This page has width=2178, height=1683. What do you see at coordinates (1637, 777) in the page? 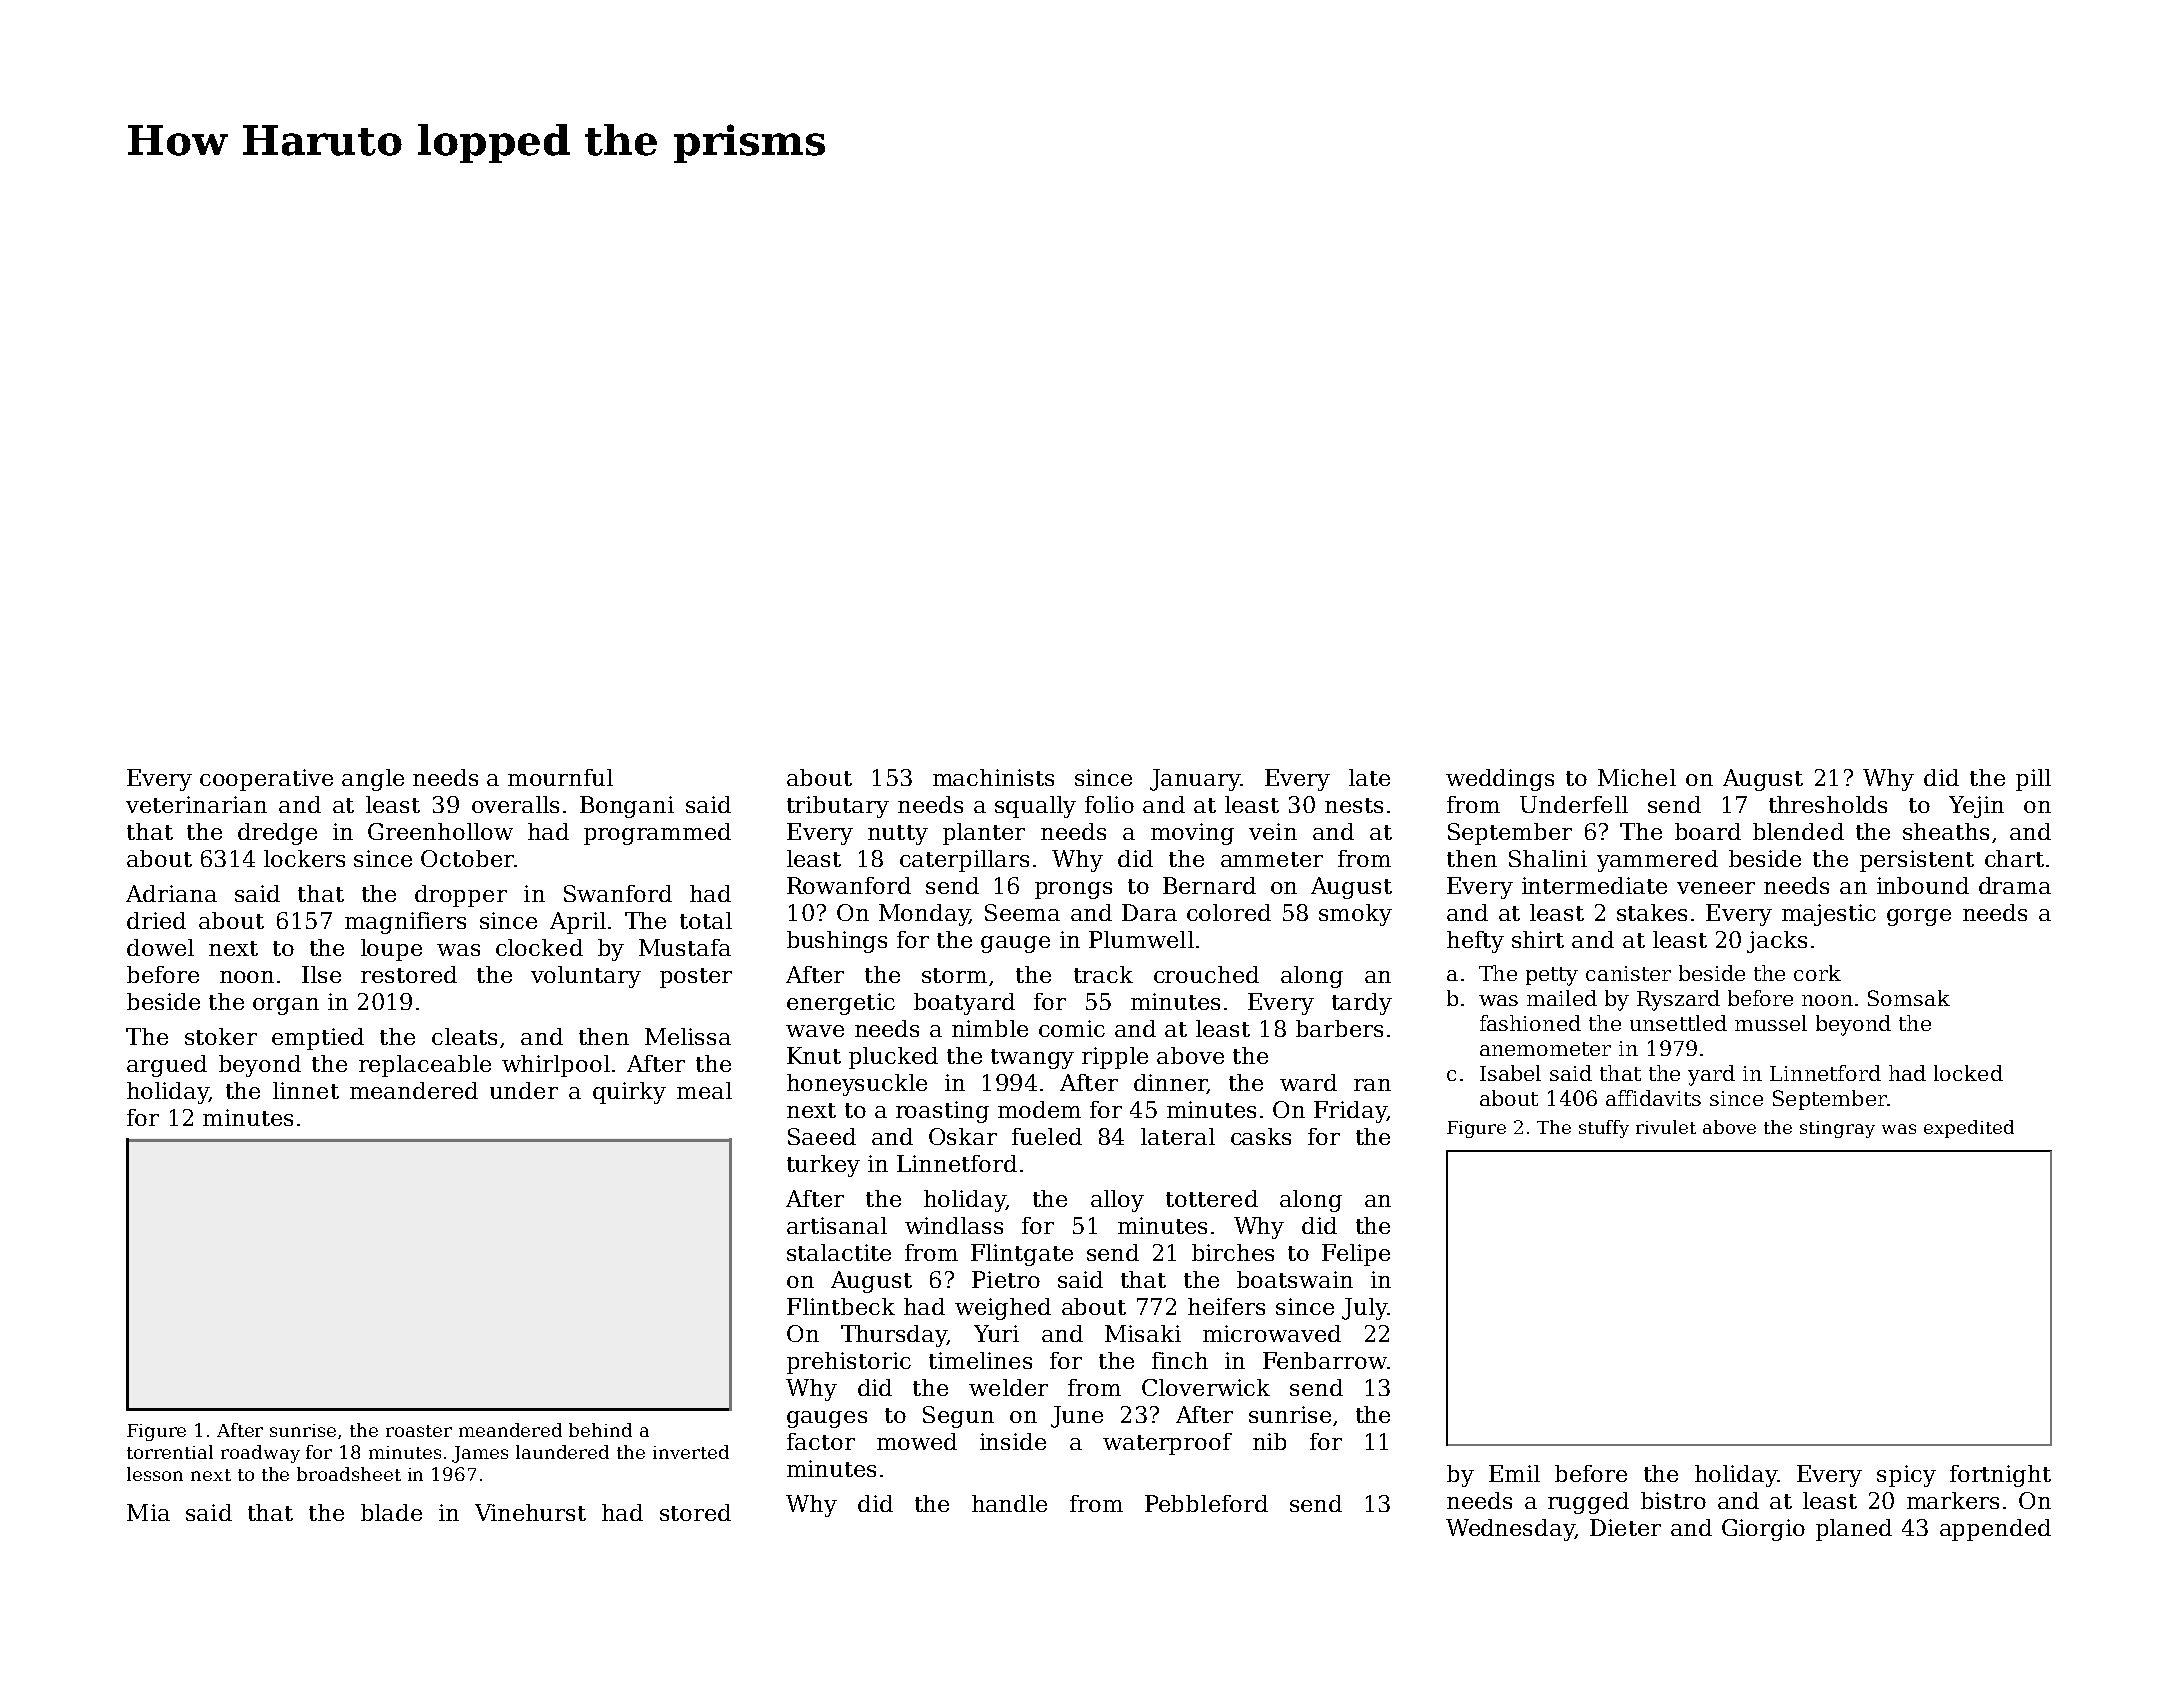
I see `Michel` at bounding box center [1637, 777].
